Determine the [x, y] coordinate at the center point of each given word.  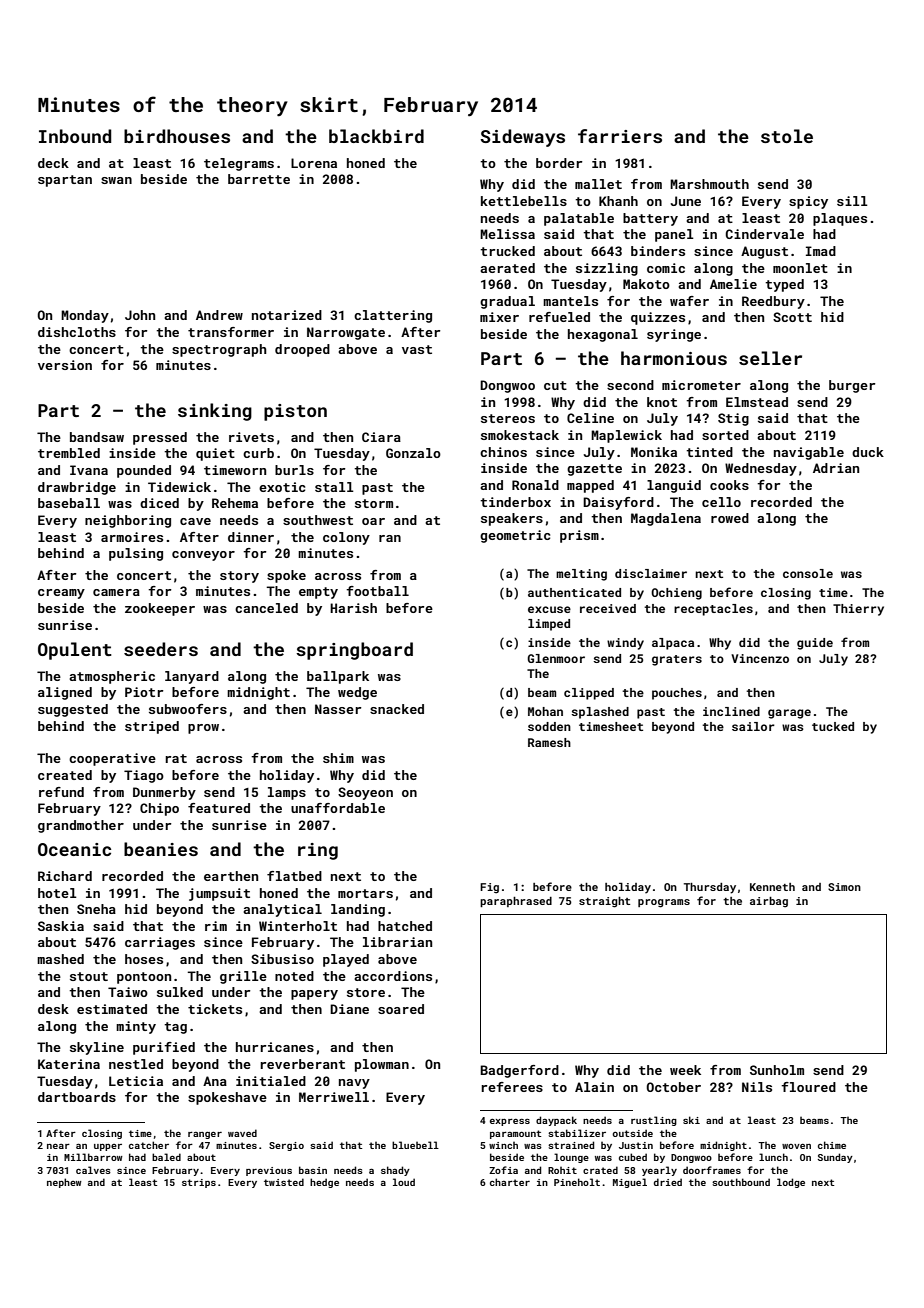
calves [93, 1170]
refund [61, 792]
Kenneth [772, 887]
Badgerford [519, 1071]
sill [852, 201]
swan [116, 180]
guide [815, 644]
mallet [598, 184]
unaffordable [338, 808]
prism [579, 536]
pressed [160, 438]
